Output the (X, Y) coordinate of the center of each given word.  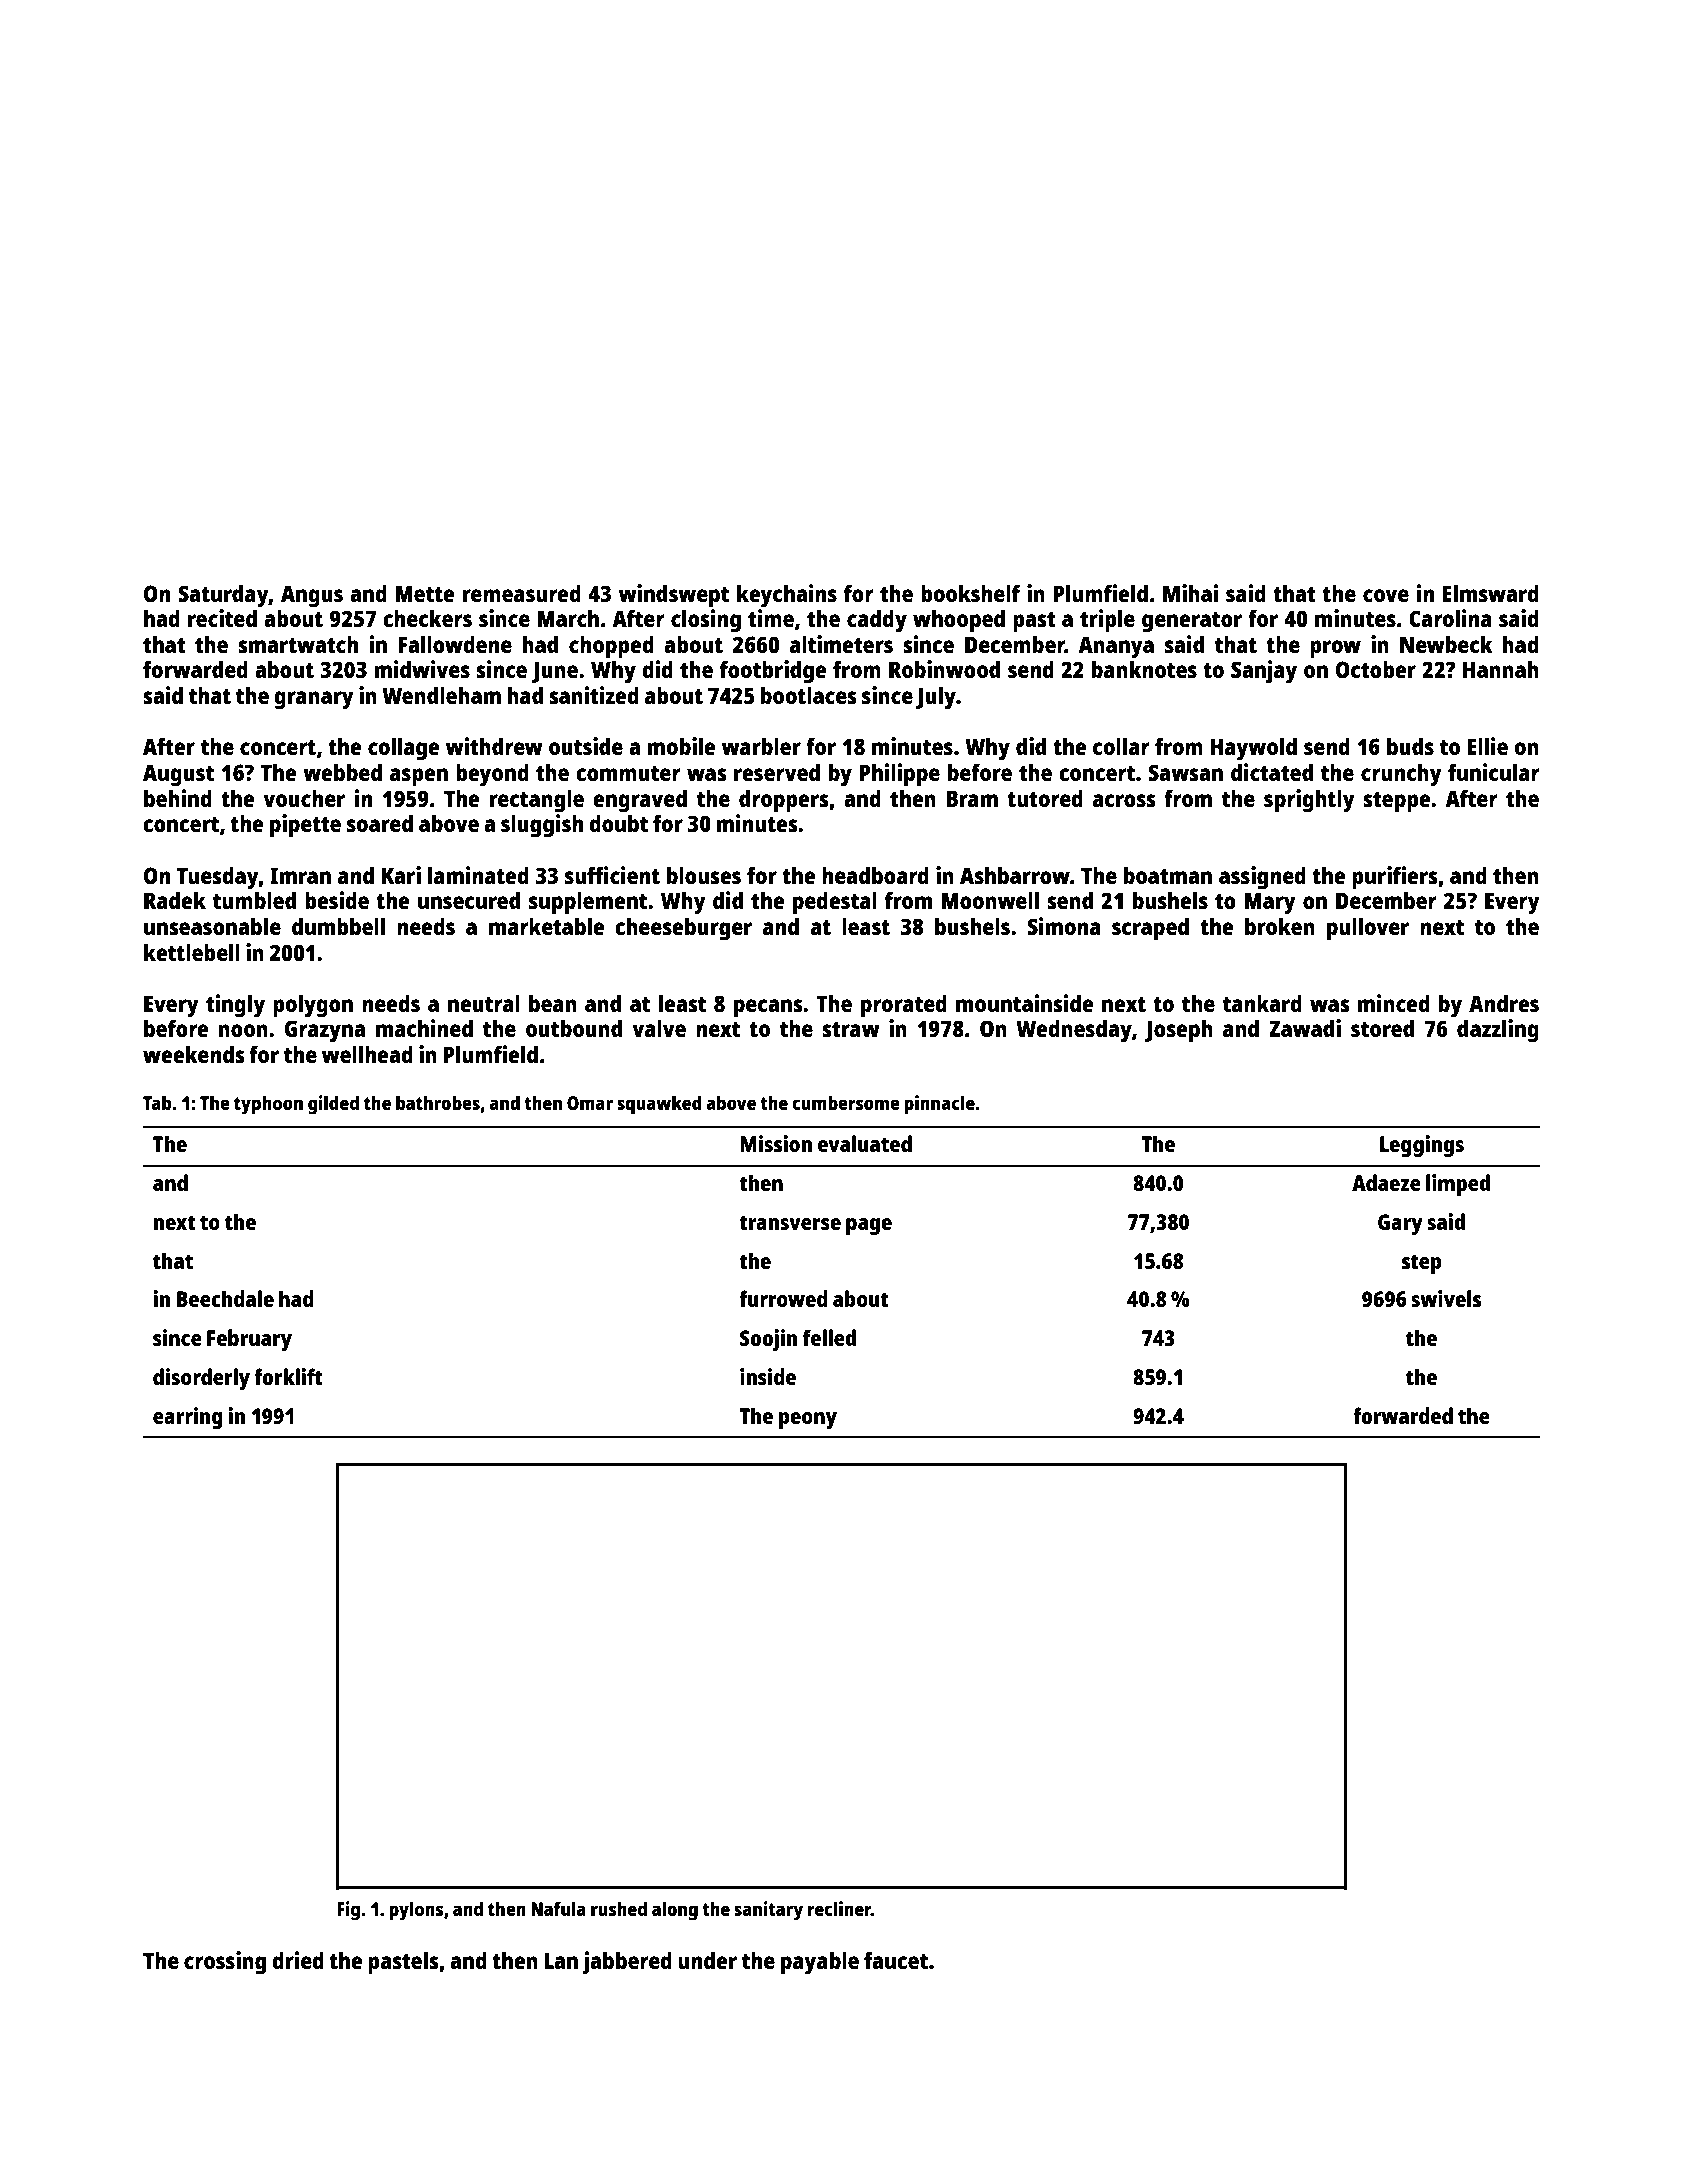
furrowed (783, 1298)
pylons (416, 1911)
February (249, 1340)
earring (188, 1418)
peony (808, 1420)
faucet (896, 1960)
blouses (704, 875)
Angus (312, 596)
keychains (787, 596)
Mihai (1190, 593)
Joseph (1179, 1031)
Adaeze (1386, 1182)
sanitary (768, 1911)
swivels (1446, 1298)
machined (424, 1028)
